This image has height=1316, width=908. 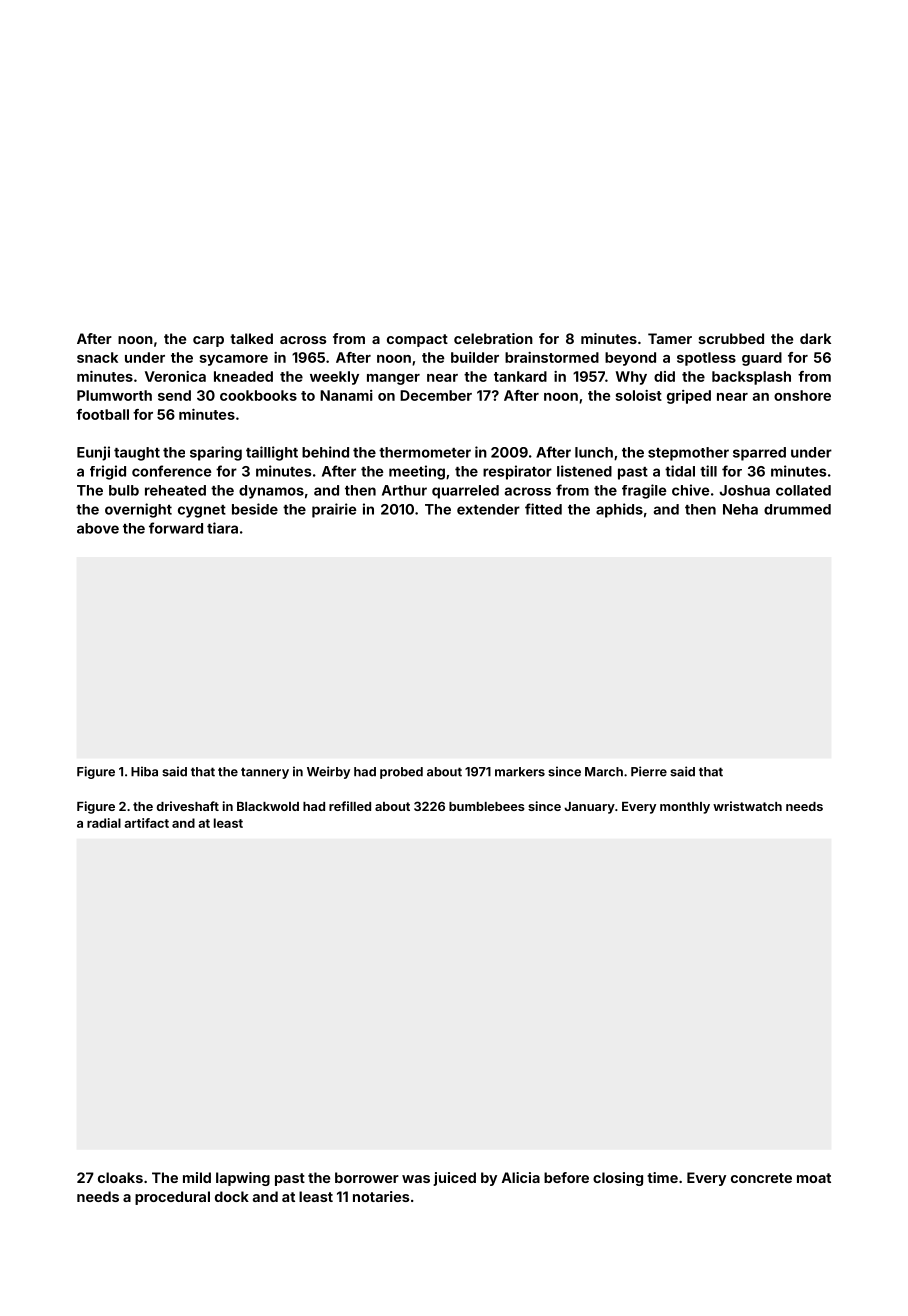 What do you see at coordinates (146, 823) in the image?
I see `artifact` at bounding box center [146, 823].
